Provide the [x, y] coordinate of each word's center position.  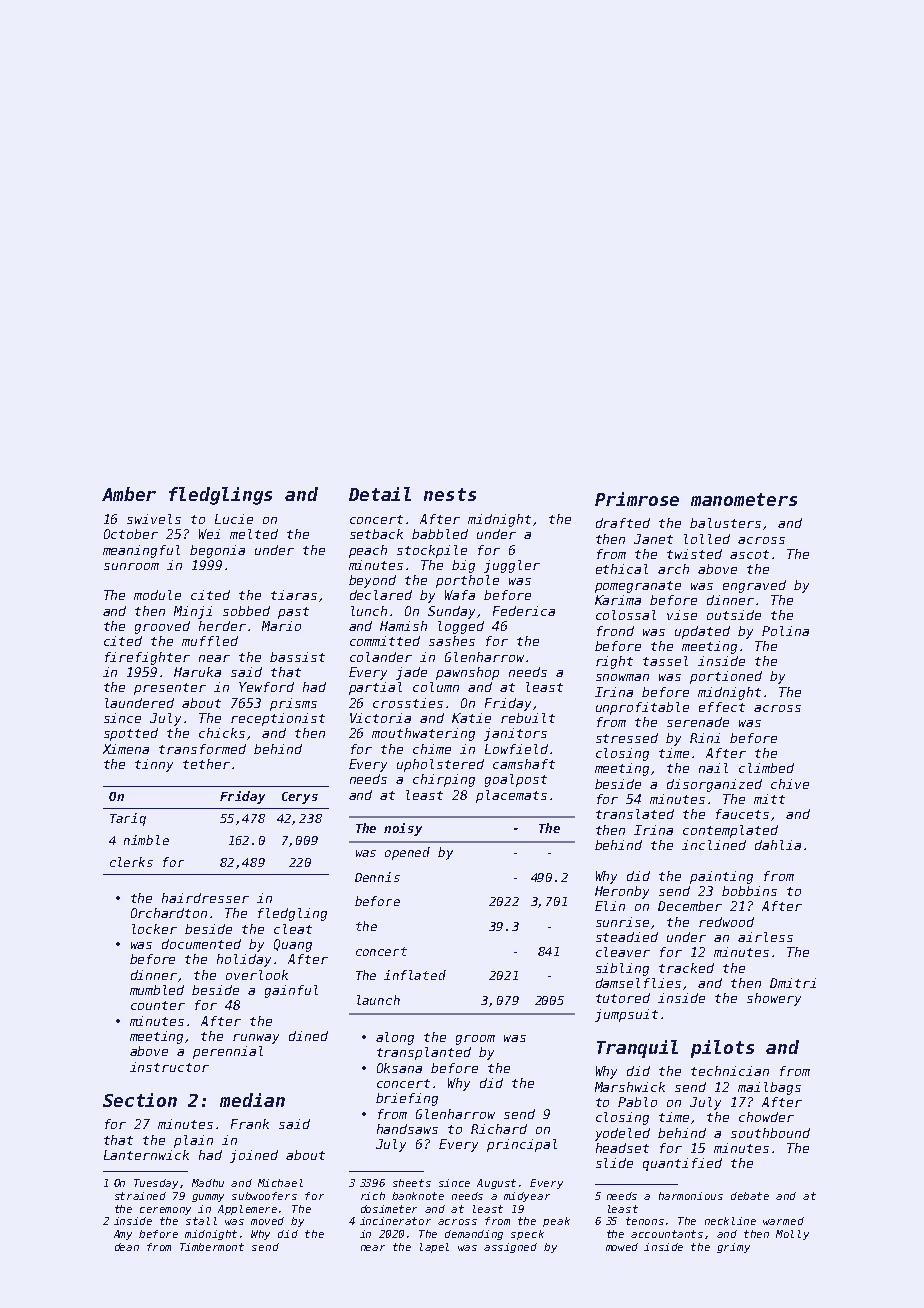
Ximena [126, 749]
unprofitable [642, 708]
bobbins [749, 891]
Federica [524, 611]
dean [127, 1247]
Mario [281, 626]
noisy [403, 829]
